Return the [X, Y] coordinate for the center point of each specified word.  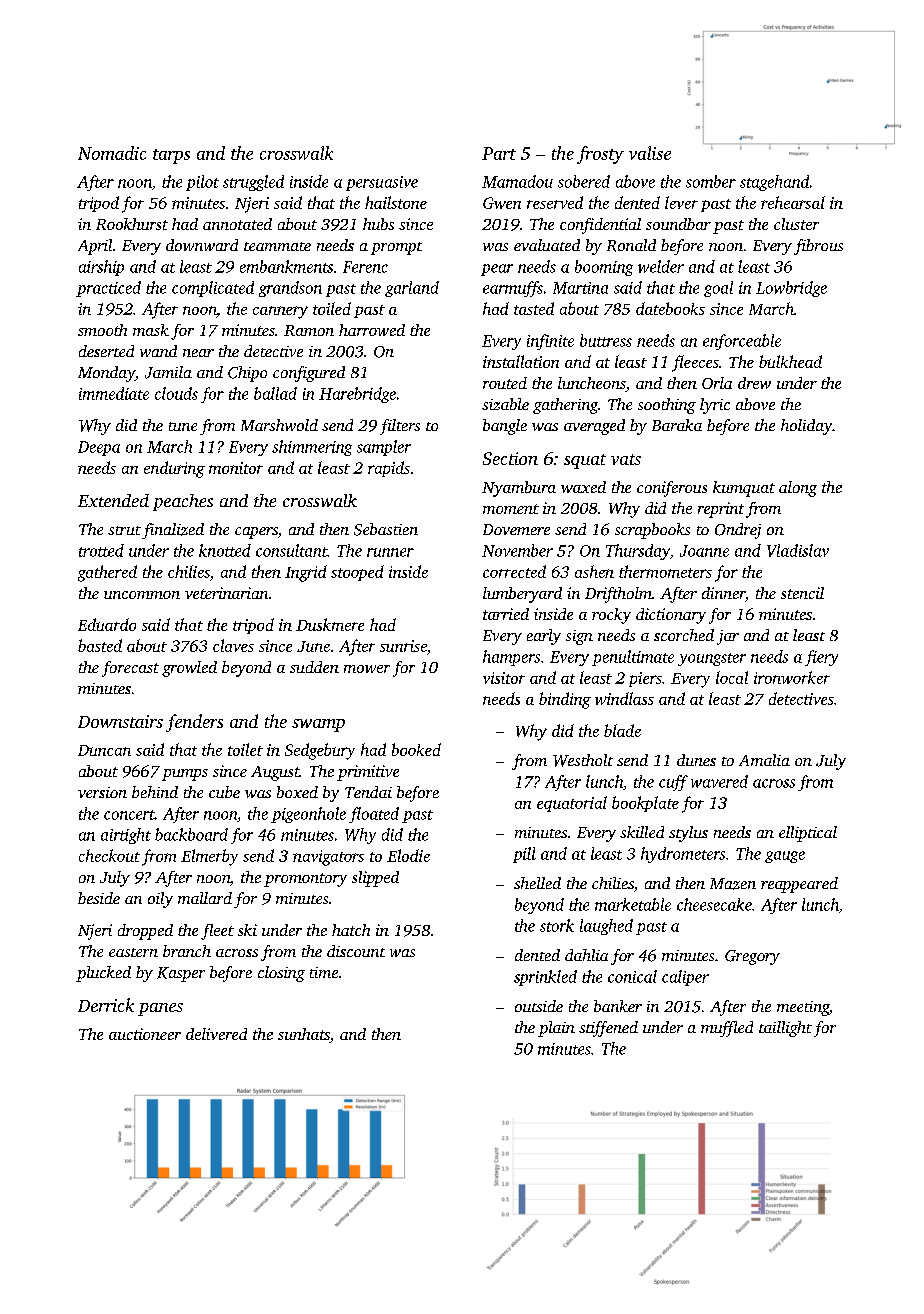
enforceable [742, 342]
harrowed [372, 330]
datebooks [670, 308]
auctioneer [145, 1034]
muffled [727, 1029]
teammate [277, 246]
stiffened [608, 1029]
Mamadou [517, 181]
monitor [236, 468]
